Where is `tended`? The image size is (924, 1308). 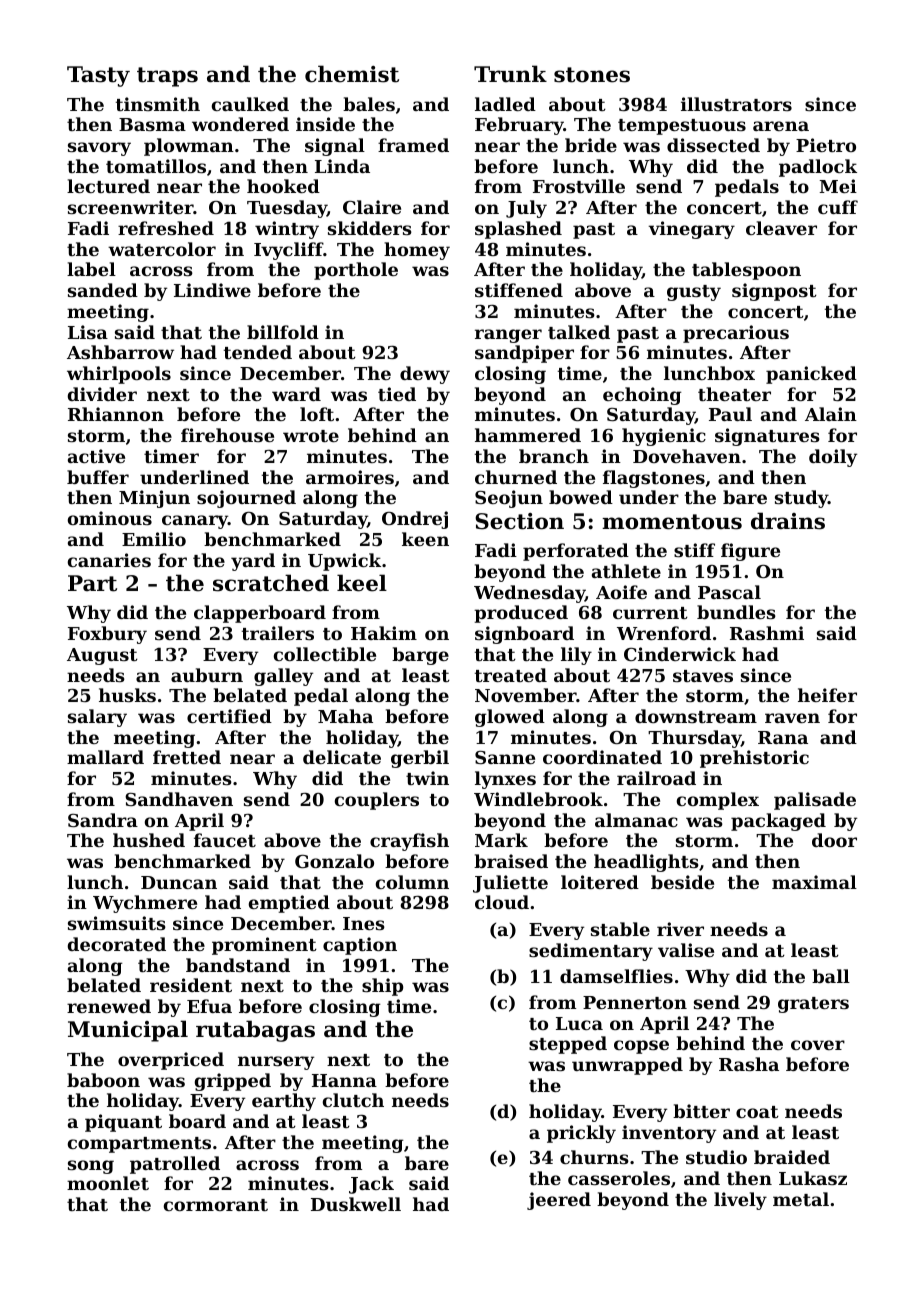
tended is located at coordinates (258, 352).
